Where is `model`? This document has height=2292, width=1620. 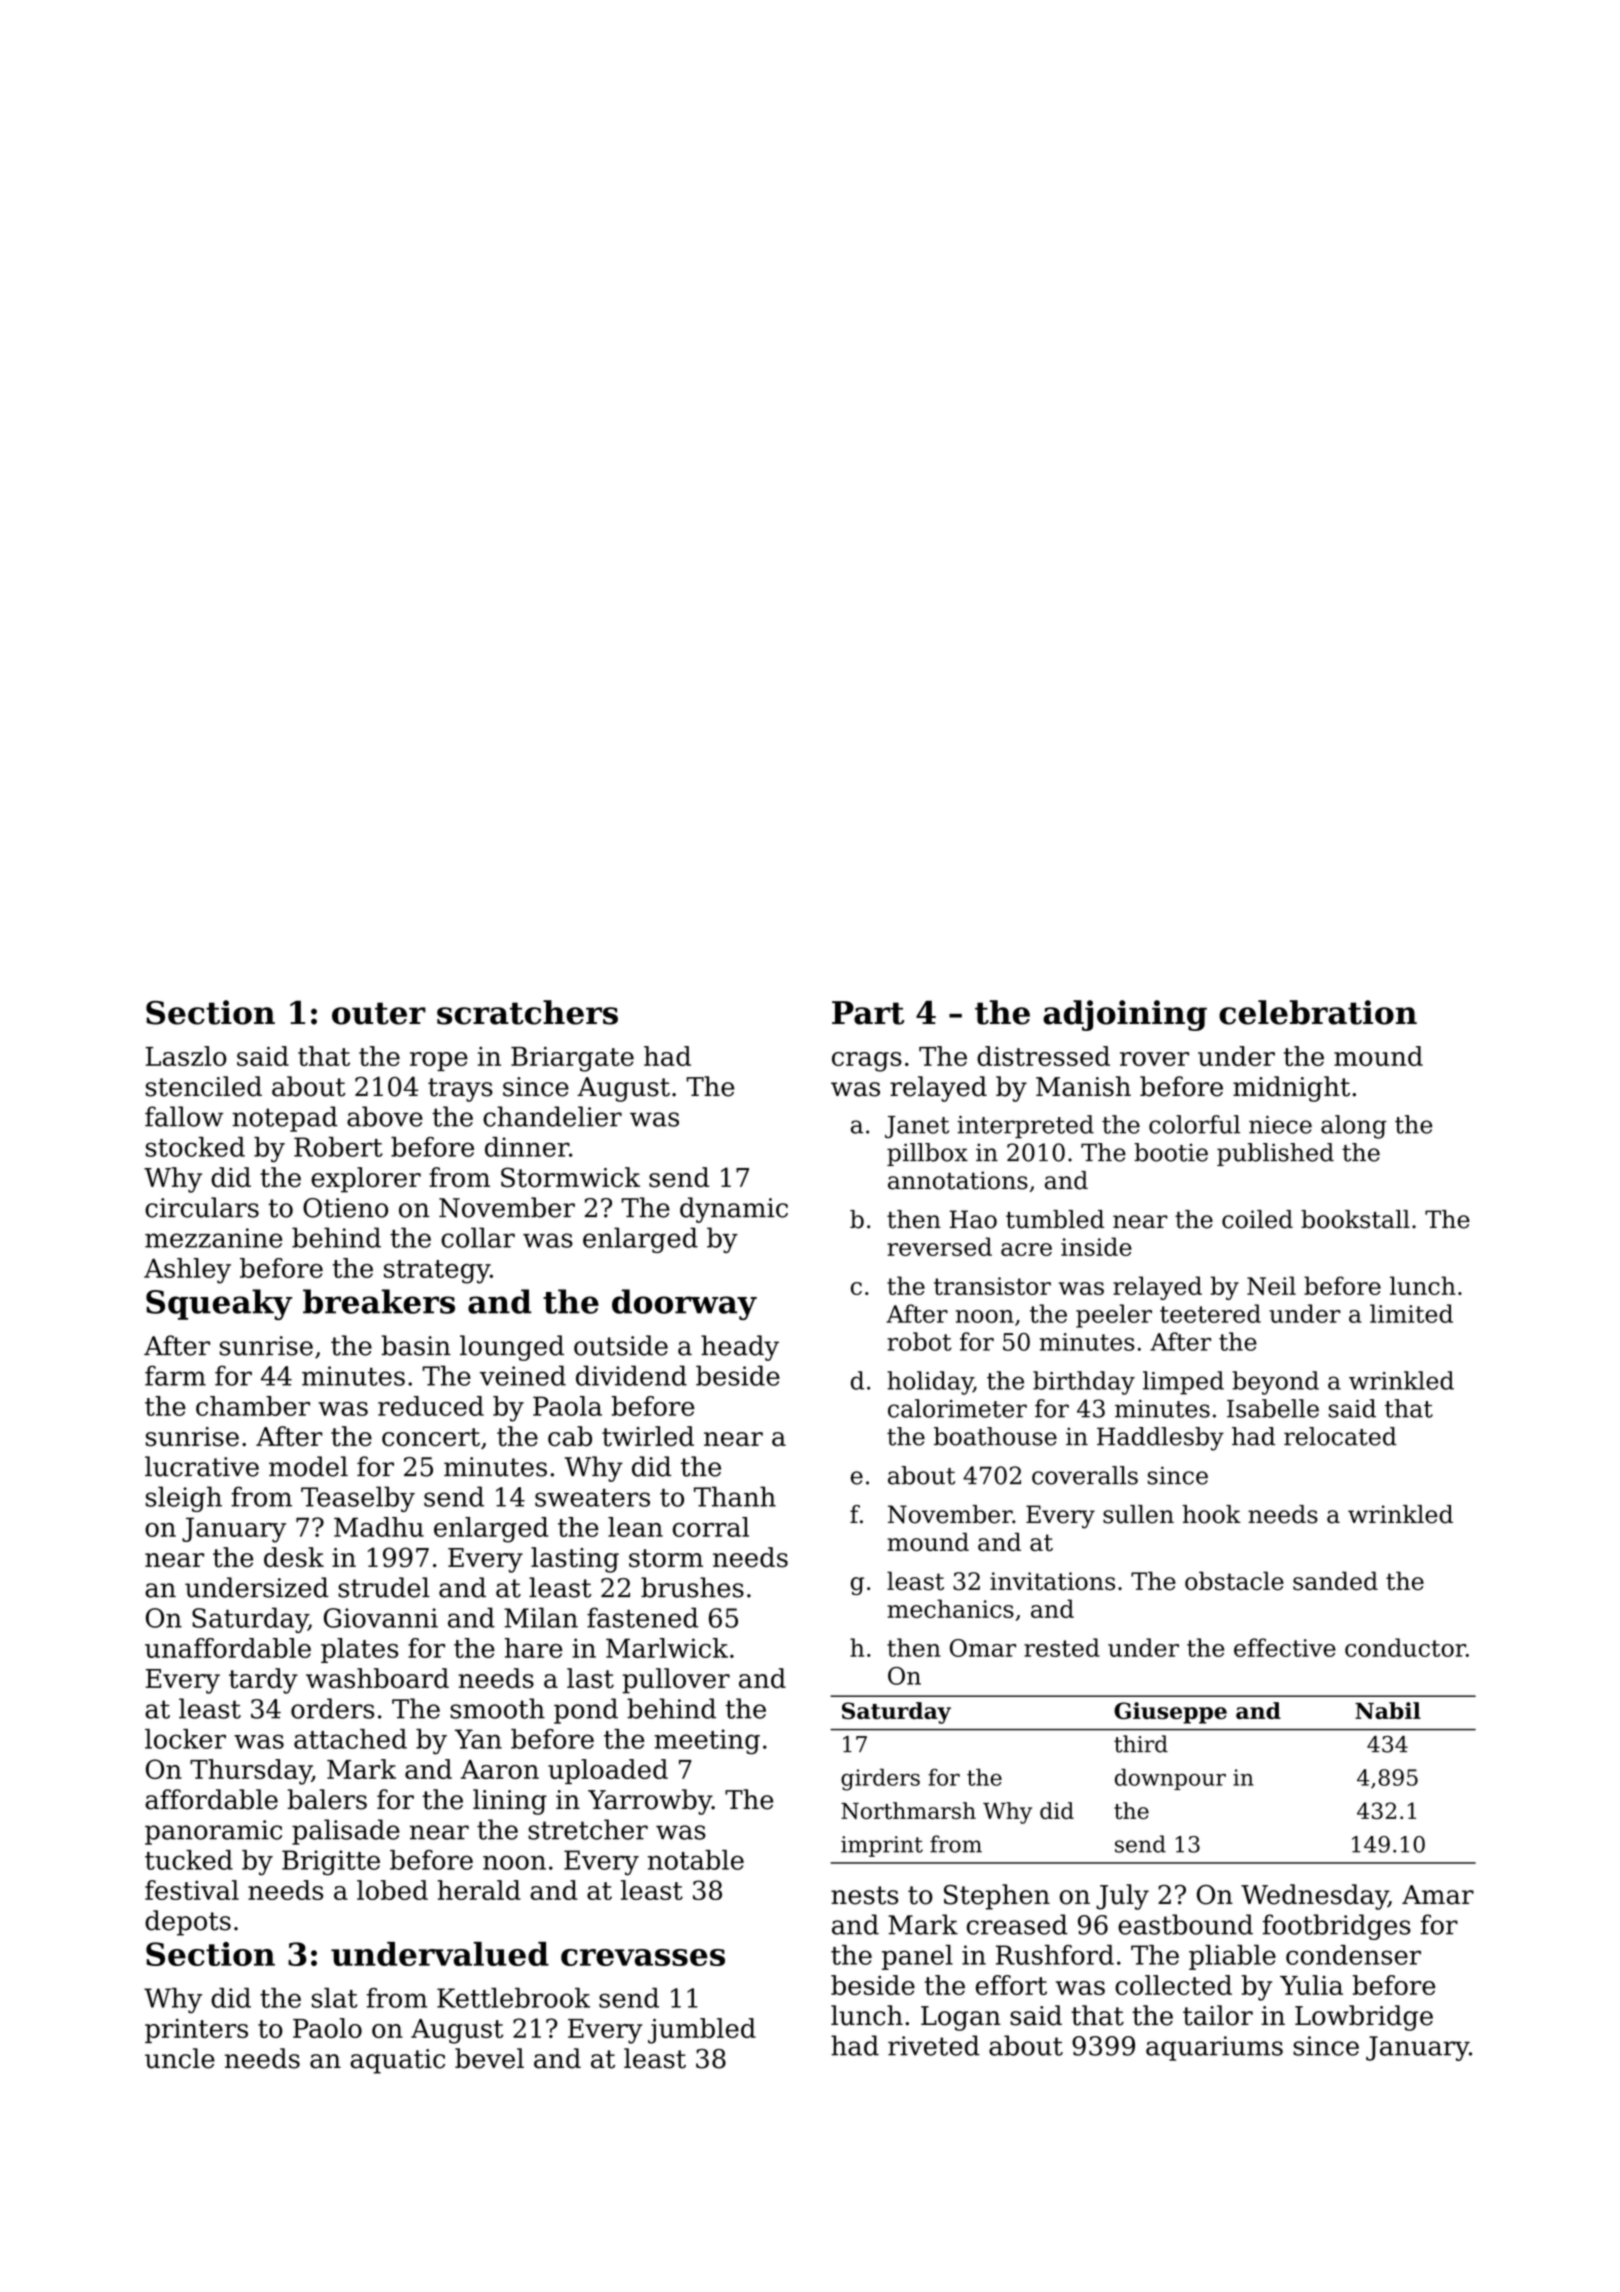 model is located at coordinates (308, 1466).
